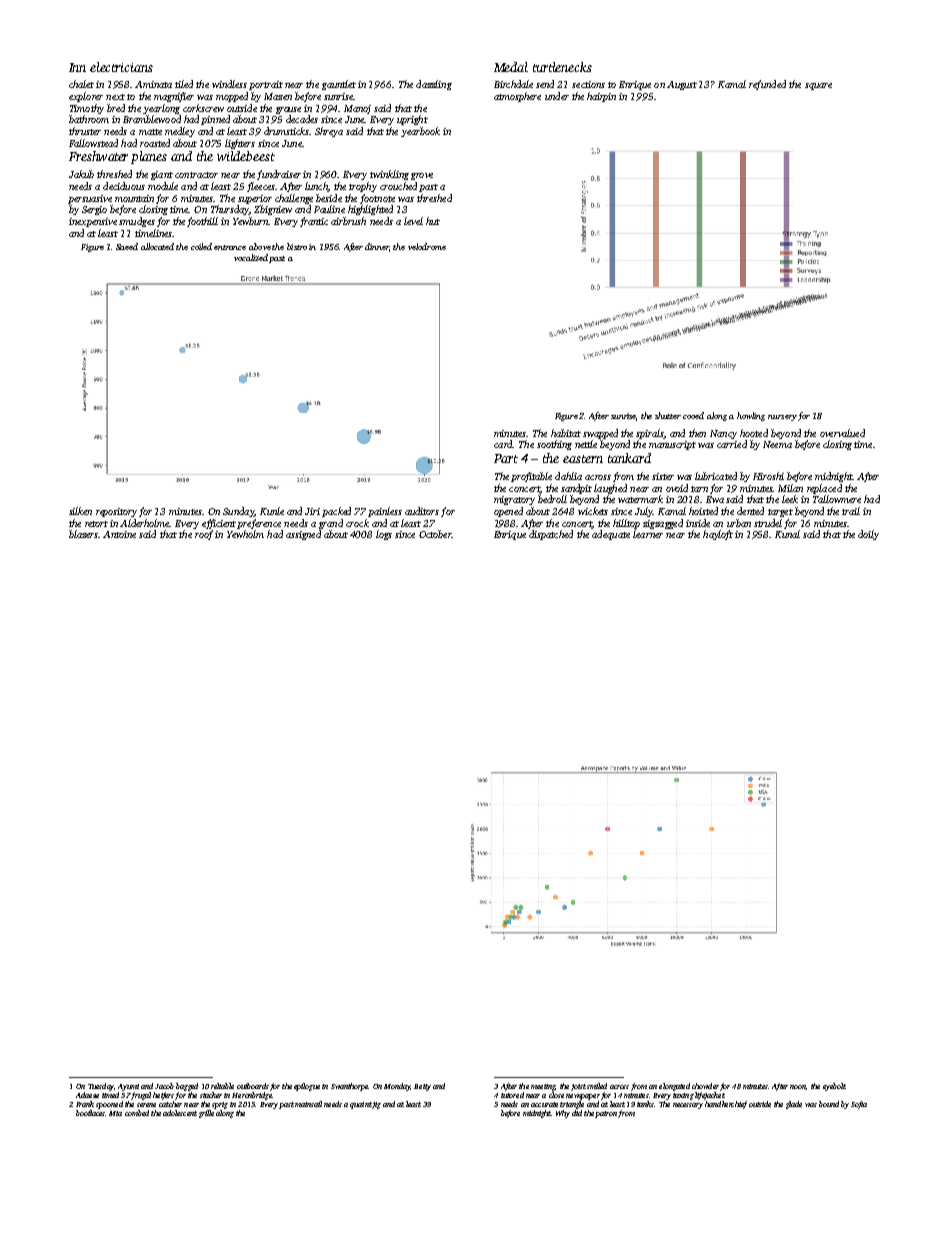  Describe the element at coordinates (152, 119) in the screenshot. I see `Bramblewood` at that location.
